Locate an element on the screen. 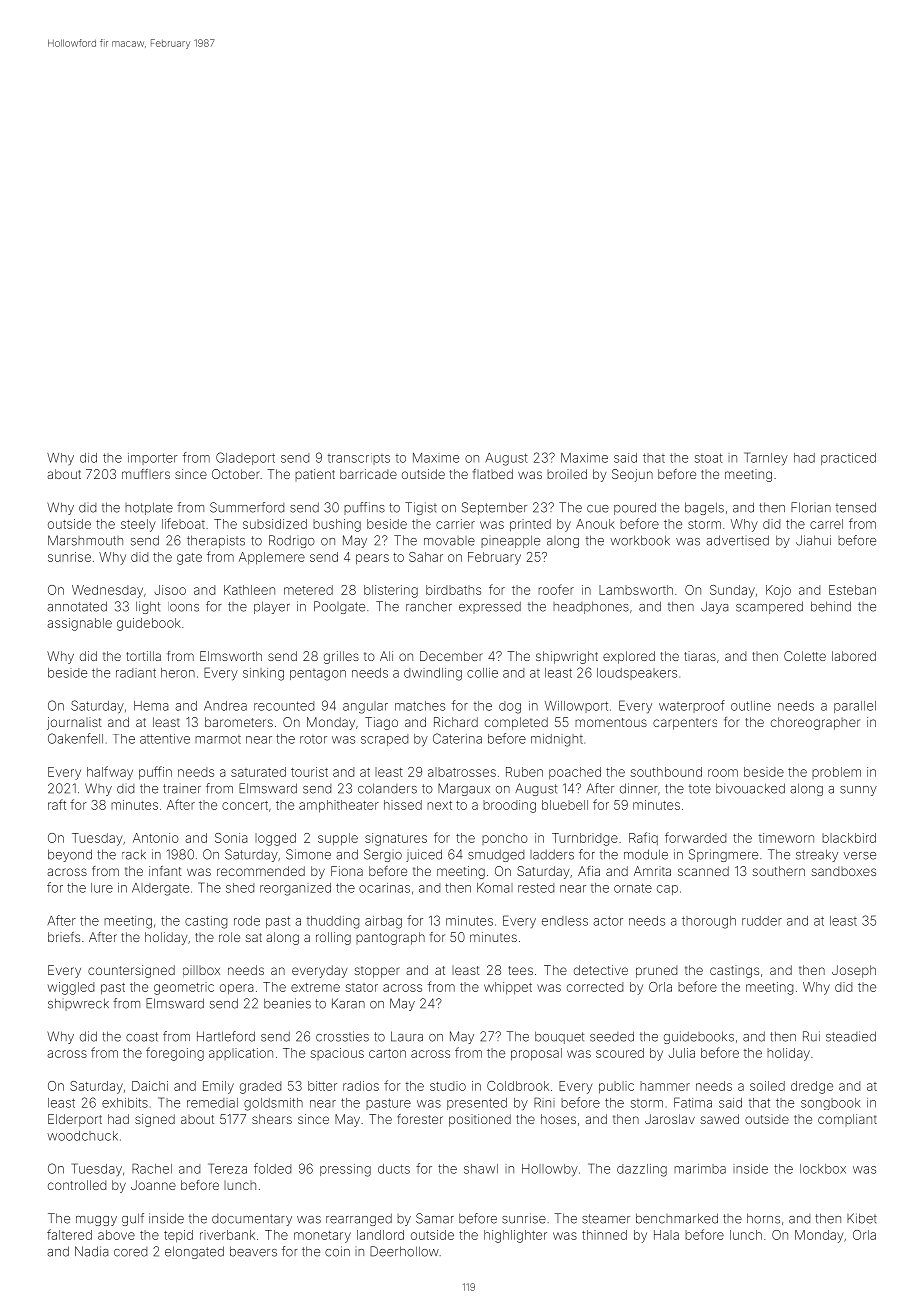 The image size is (924, 1314). collie is located at coordinates (482, 673).
